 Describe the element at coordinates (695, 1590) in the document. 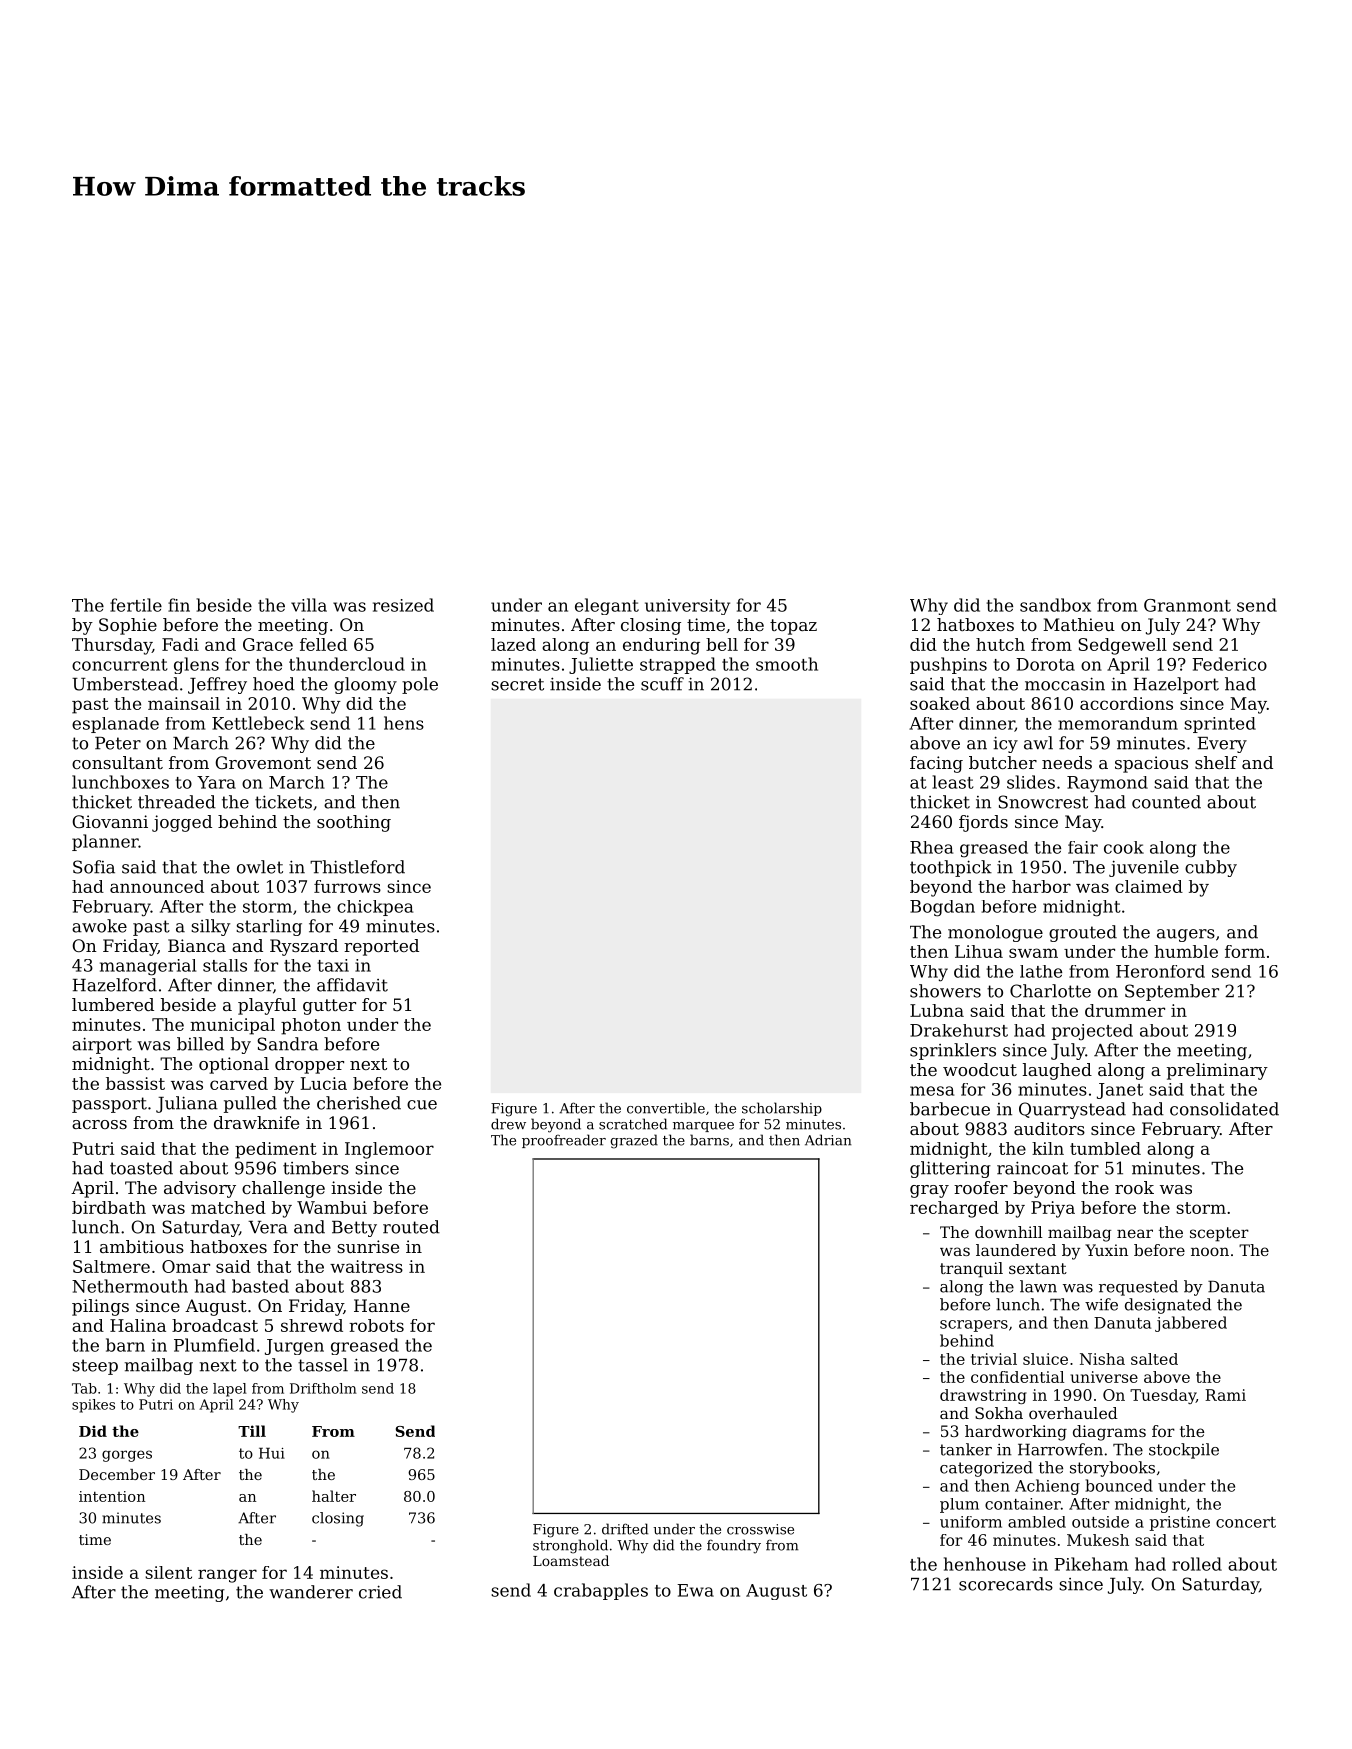

I see `Ewa` at that location.
